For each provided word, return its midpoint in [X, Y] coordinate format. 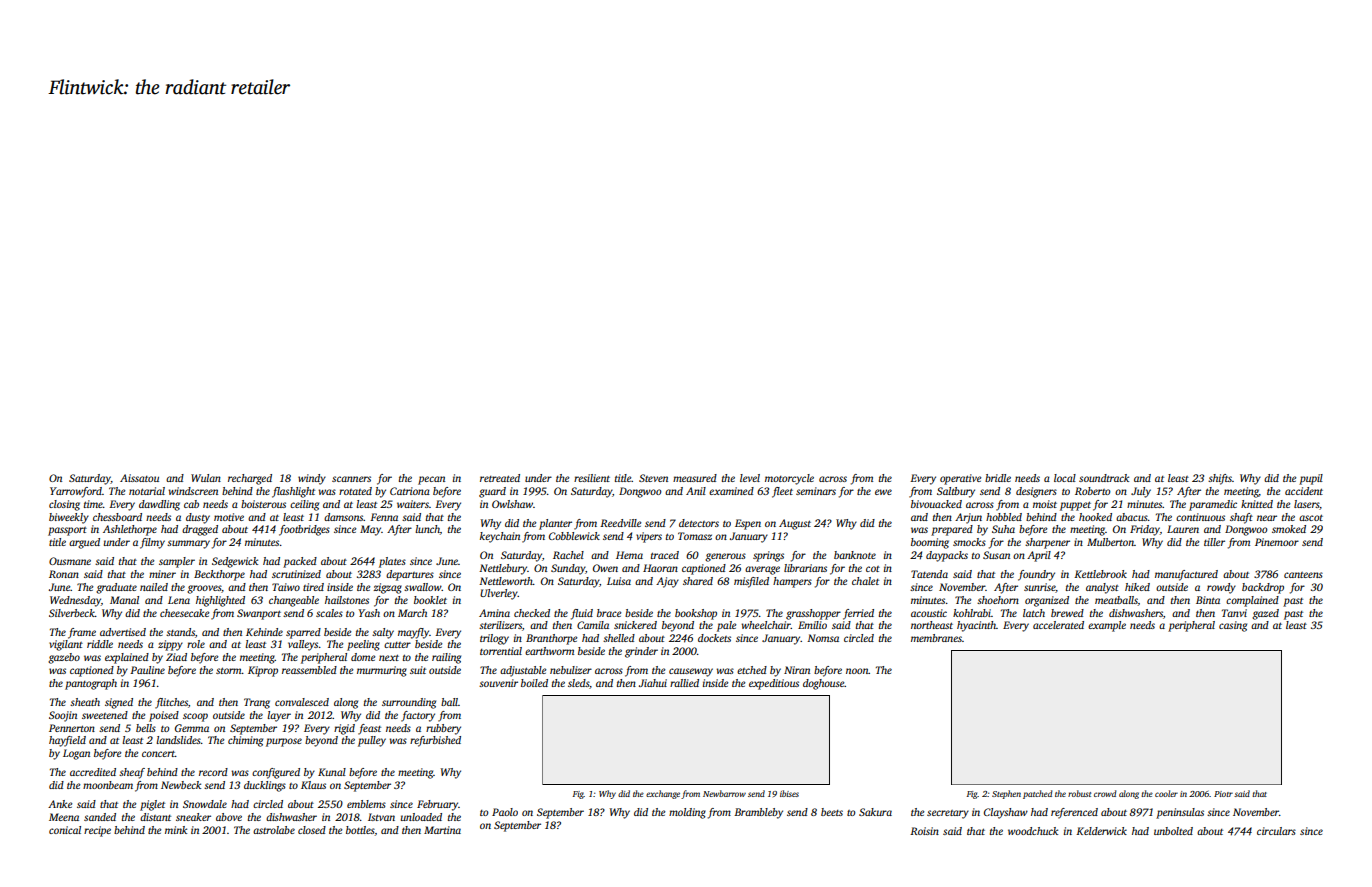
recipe [97, 831]
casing [1233, 626]
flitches [171, 703]
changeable [294, 601]
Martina [442, 830]
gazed [1265, 614]
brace [609, 613]
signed [119, 703]
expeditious [774, 684]
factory [418, 716]
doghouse [824, 684]
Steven [653, 478]
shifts [1220, 479]
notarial [147, 491]
